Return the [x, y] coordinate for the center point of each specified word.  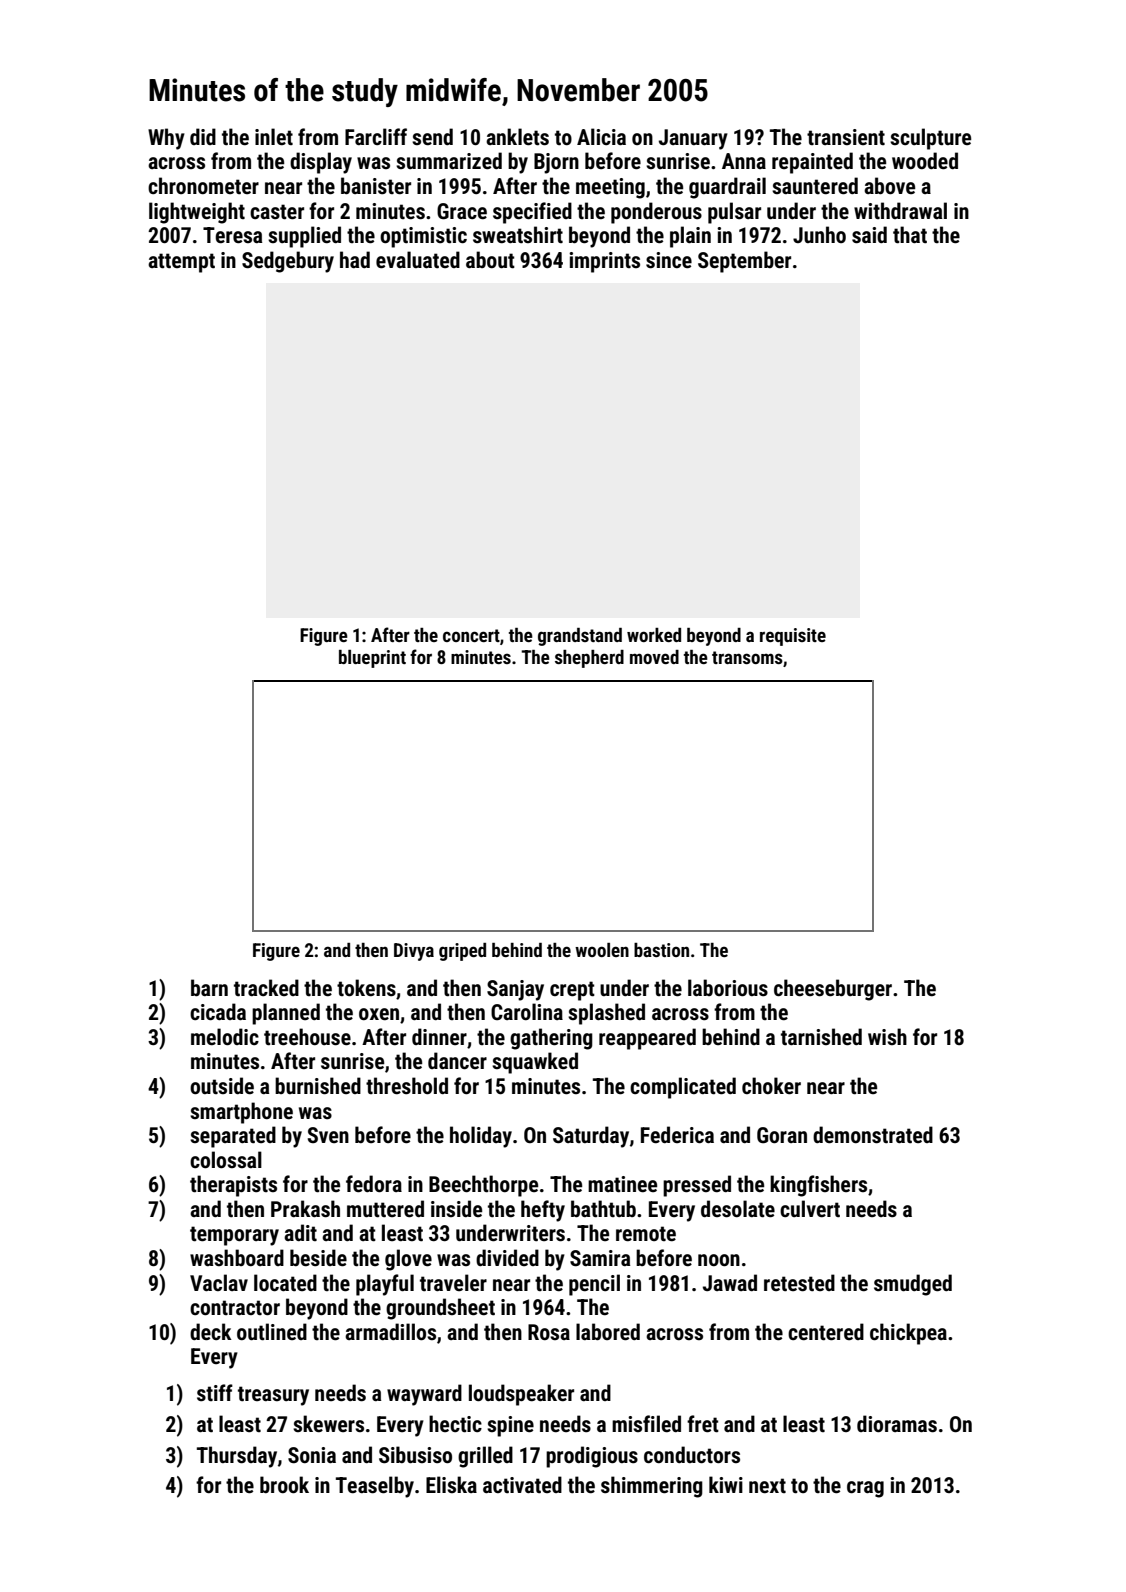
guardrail [727, 188]
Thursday [237, 1457]
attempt [181, 263]
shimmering [652, 1487]
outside [222, 1085]
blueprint [372, 659]
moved [654, 657]
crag [865, 1489]
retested [799, 1283]
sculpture [930, 139]
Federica [677, 1134]
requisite [793, 637]
